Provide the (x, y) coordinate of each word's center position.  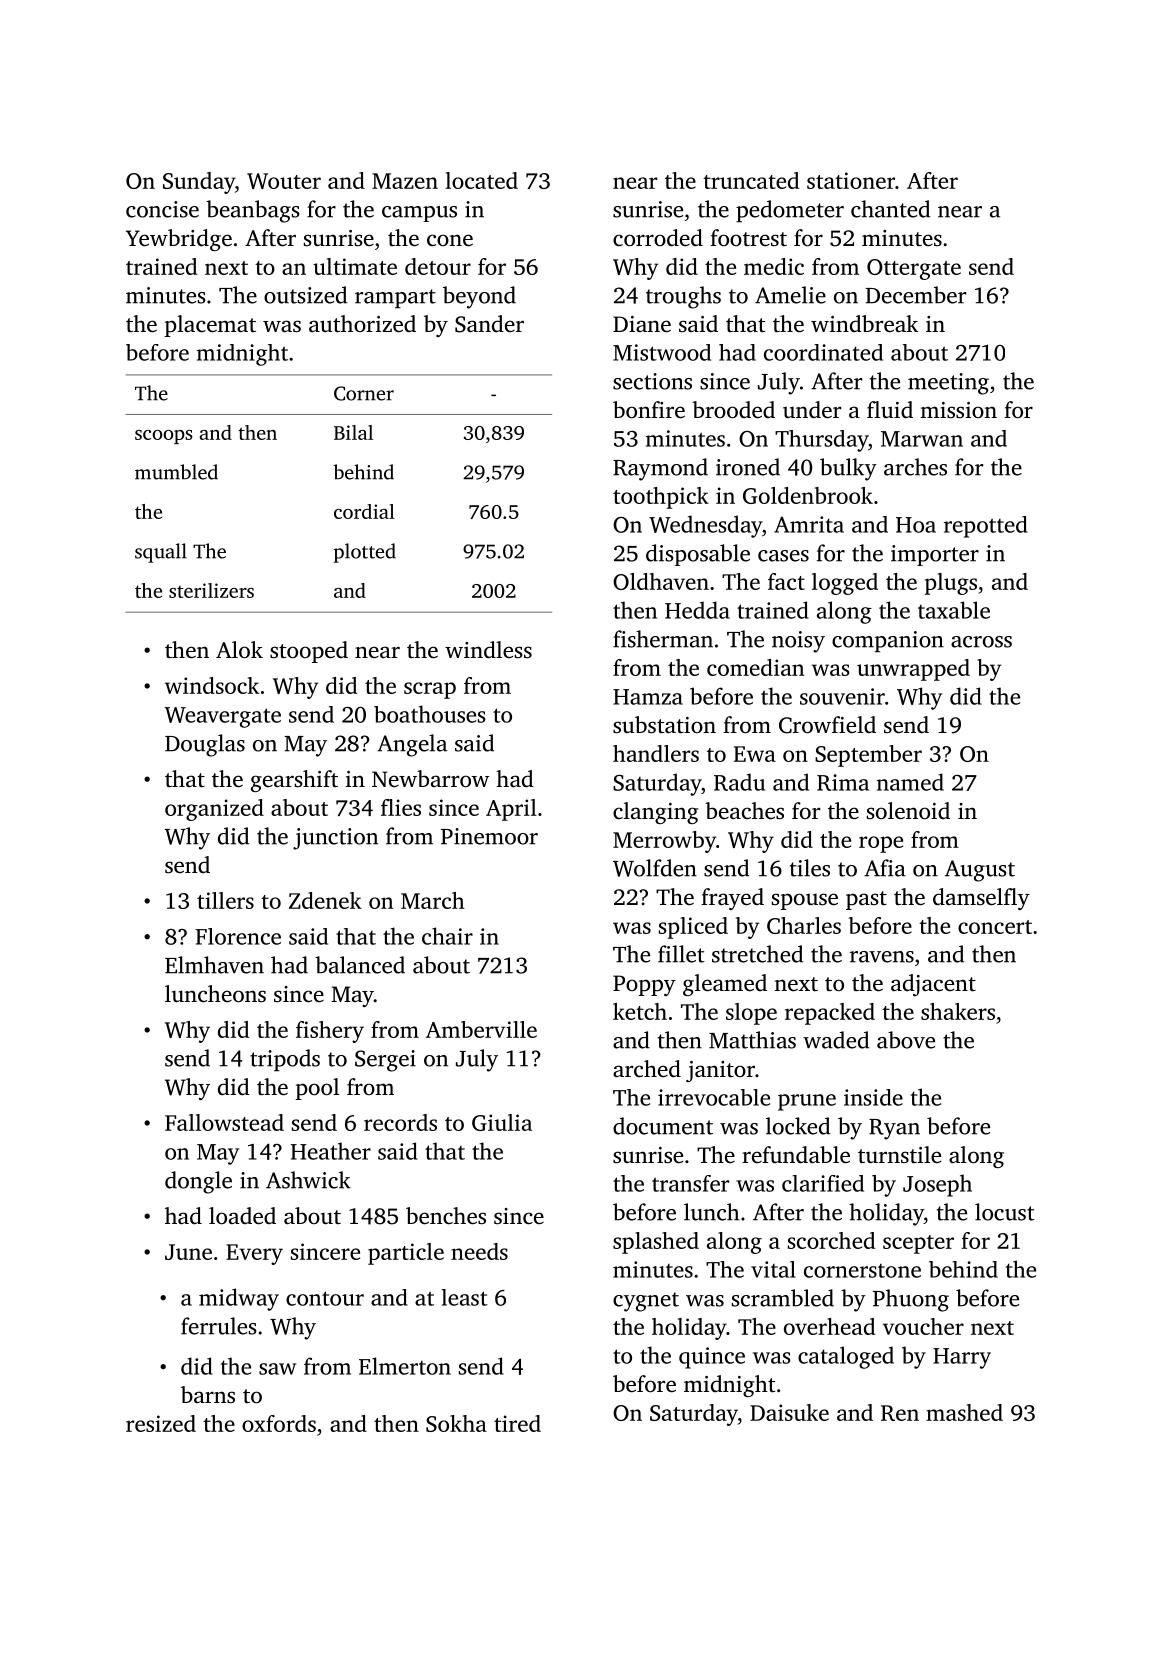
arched (647, 1069)
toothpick (661, 498)
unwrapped (913, 670)
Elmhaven (214, 965)
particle (406, 1254)
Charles (804, 925)
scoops (164, 437)
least (465, 1297)
